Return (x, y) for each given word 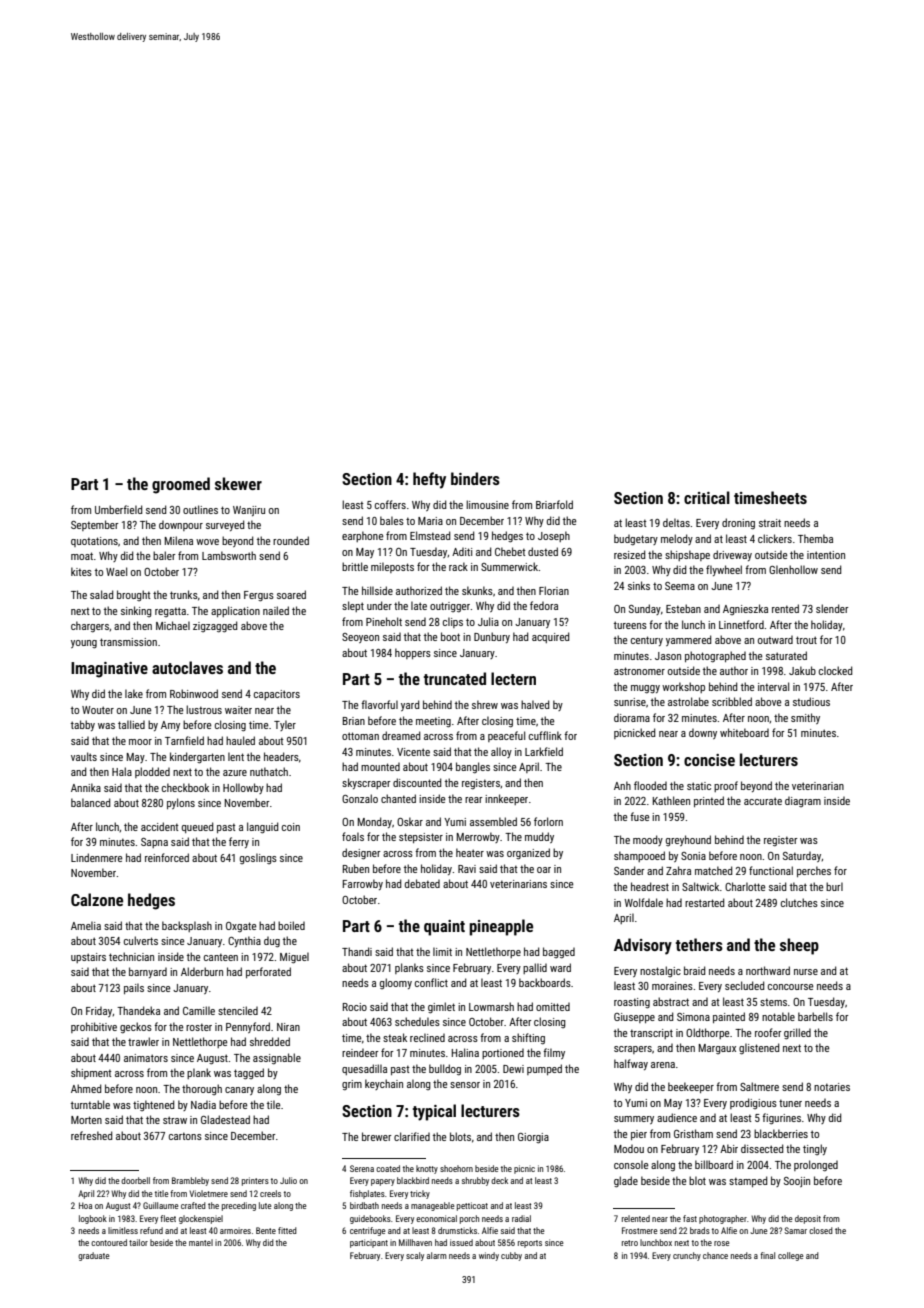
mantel (201, 1242)
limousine (487, 504)
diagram (803, 802)
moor (140, 742)
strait (770, 523)
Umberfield (118, 509)
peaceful (506, 736)
